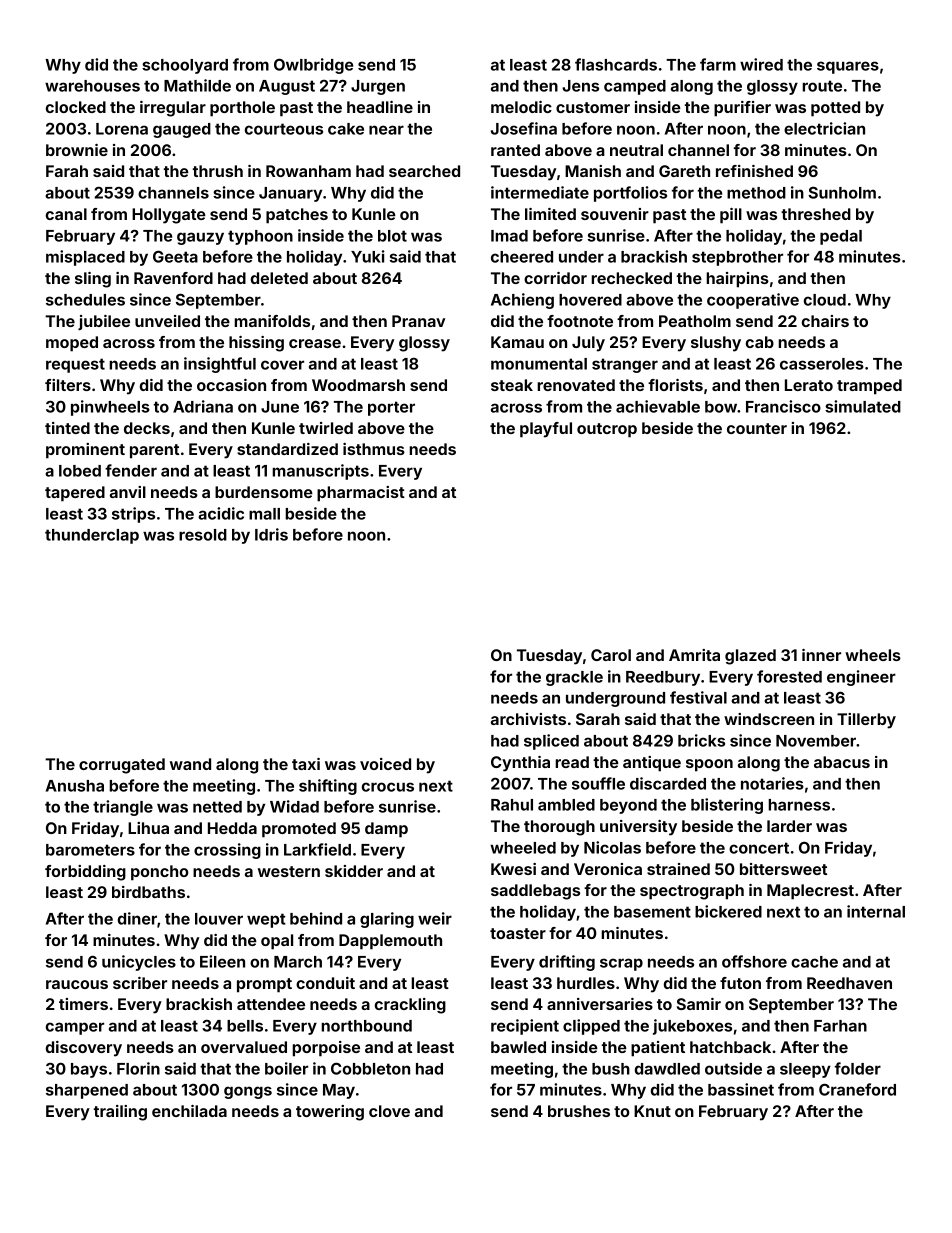 The width and height of the document is (952, 1233). I want to click on pedal, so click(841, 237).
